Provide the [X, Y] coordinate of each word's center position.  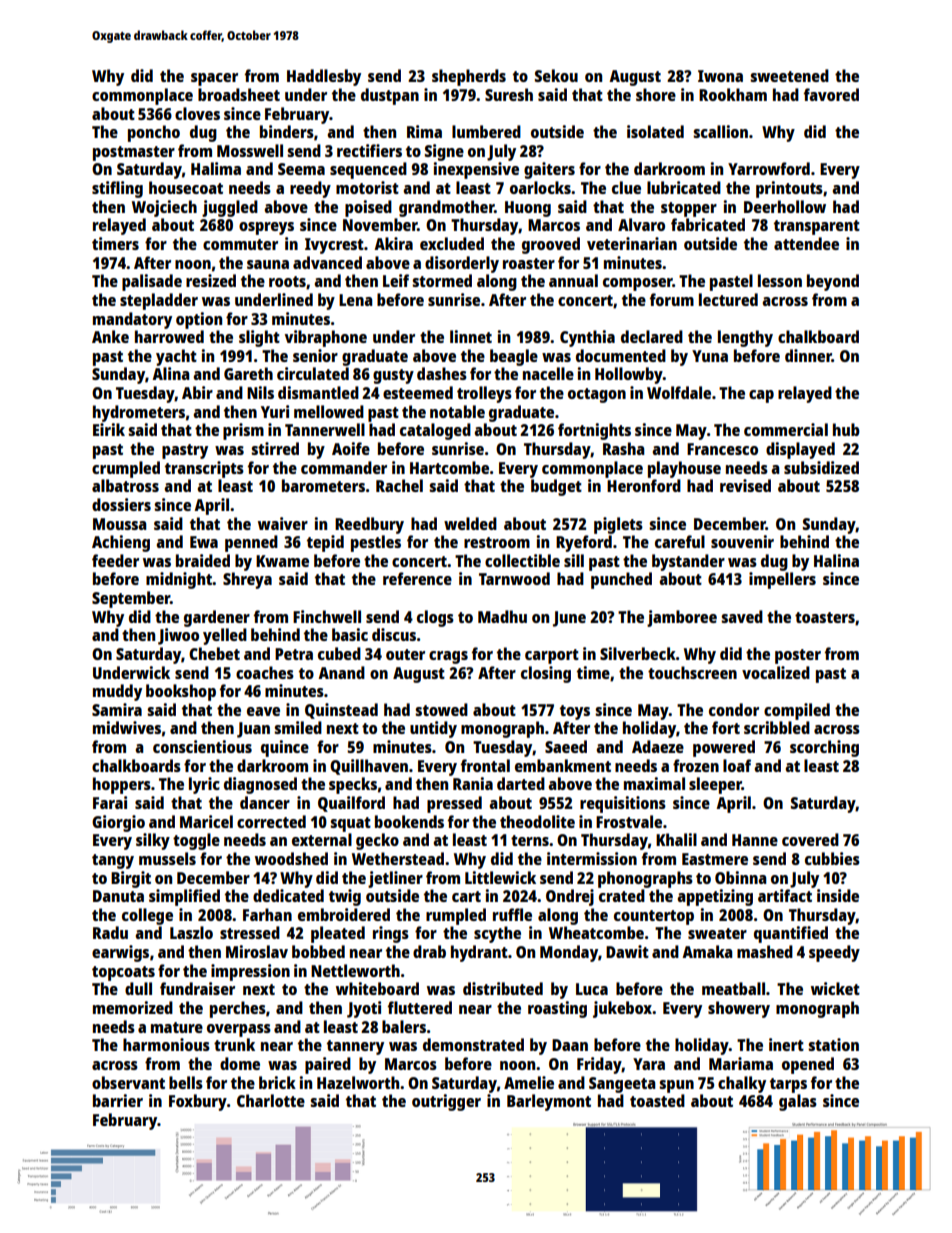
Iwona [720, 76]
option [199, 320]
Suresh [509, 94]
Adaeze [658, 746]
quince [285, 748]
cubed [339, 653]
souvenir [742, 541]
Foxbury [198, 1102]
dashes [442, 373]
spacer [214, 79]
